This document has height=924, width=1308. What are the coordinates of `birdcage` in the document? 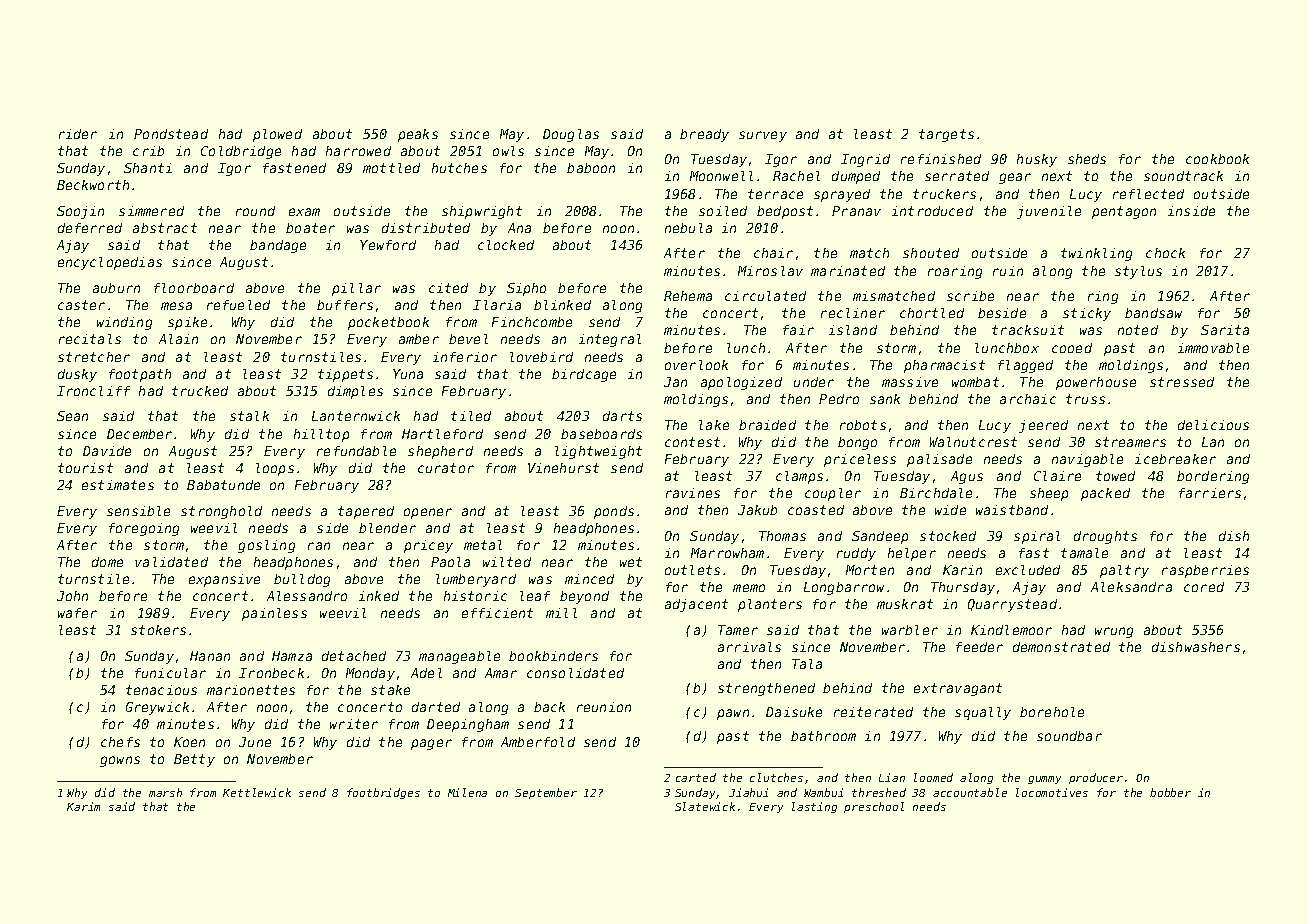 It's located at (584, 375).
